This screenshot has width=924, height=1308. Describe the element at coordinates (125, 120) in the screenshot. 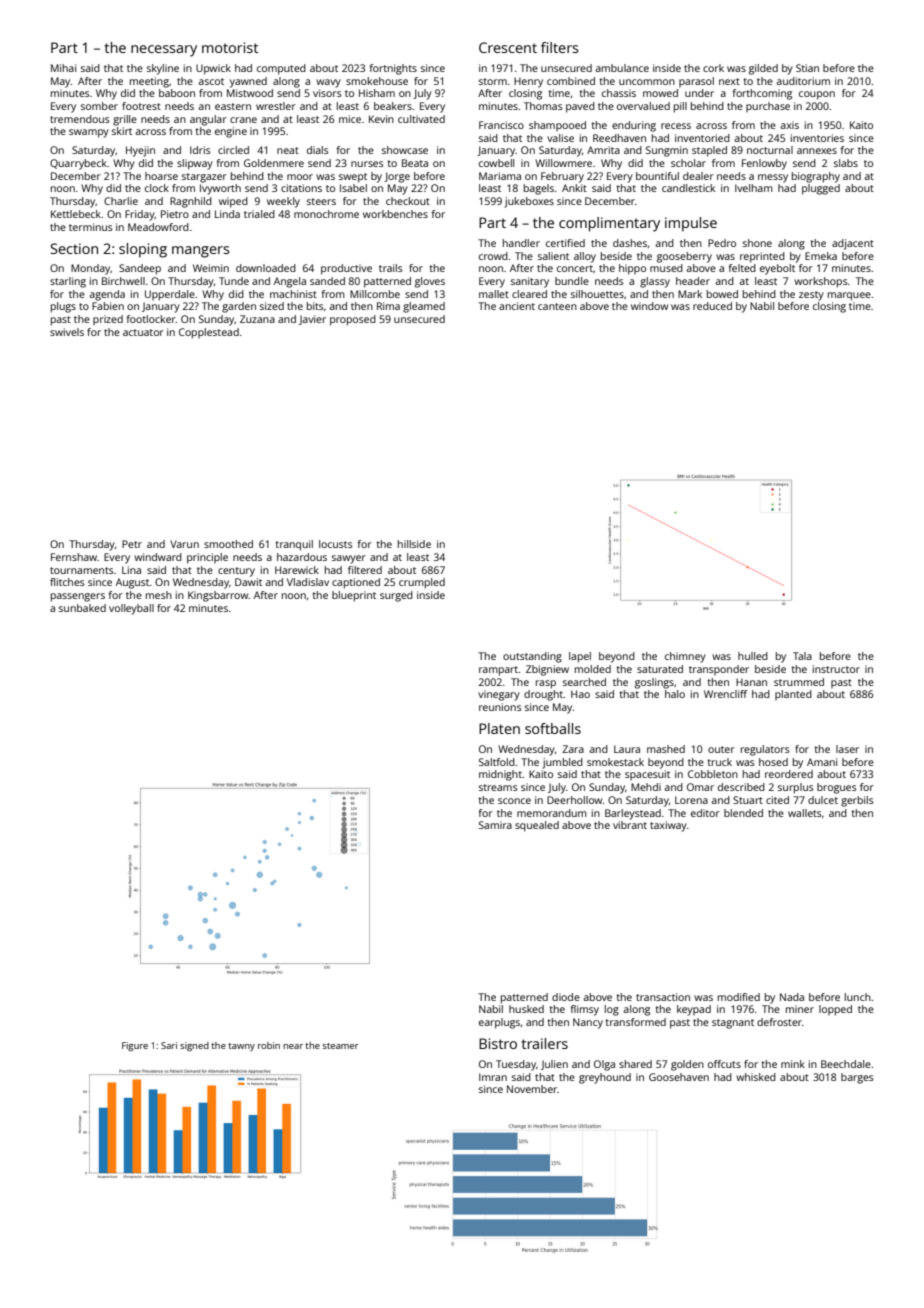

I see `grille` at that location.
